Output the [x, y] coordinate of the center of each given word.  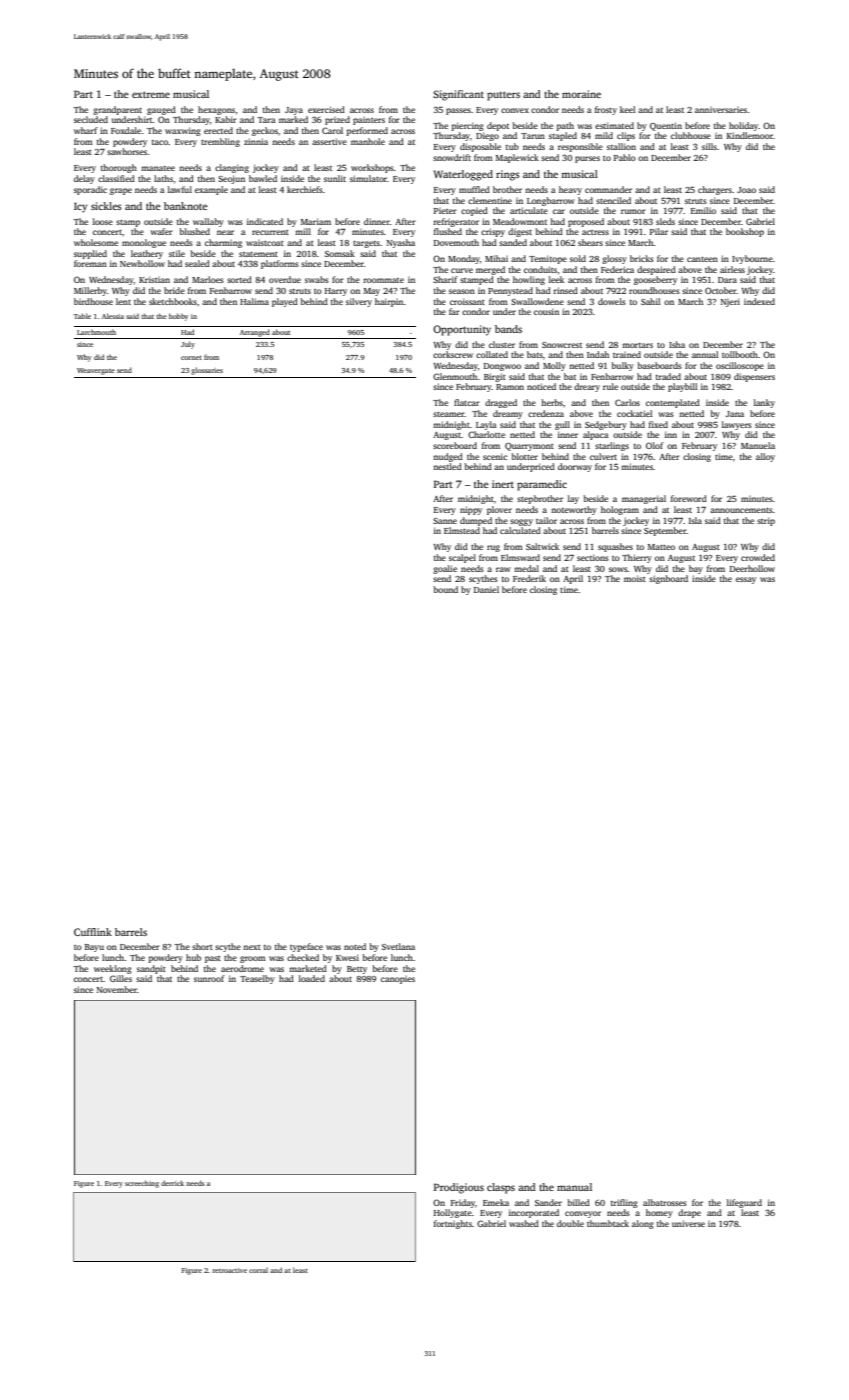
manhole [368, 141]
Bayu [94, 948]
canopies [398, 980]
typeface [306, 947]
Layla [486, 425]
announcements [741, 510]
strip [766, 521]
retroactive [229, 1270]
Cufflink [93, 932]
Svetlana [398, 946]
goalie [445, 569]
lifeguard [744, 1203]
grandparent [117, 110]
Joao [746, 190]
